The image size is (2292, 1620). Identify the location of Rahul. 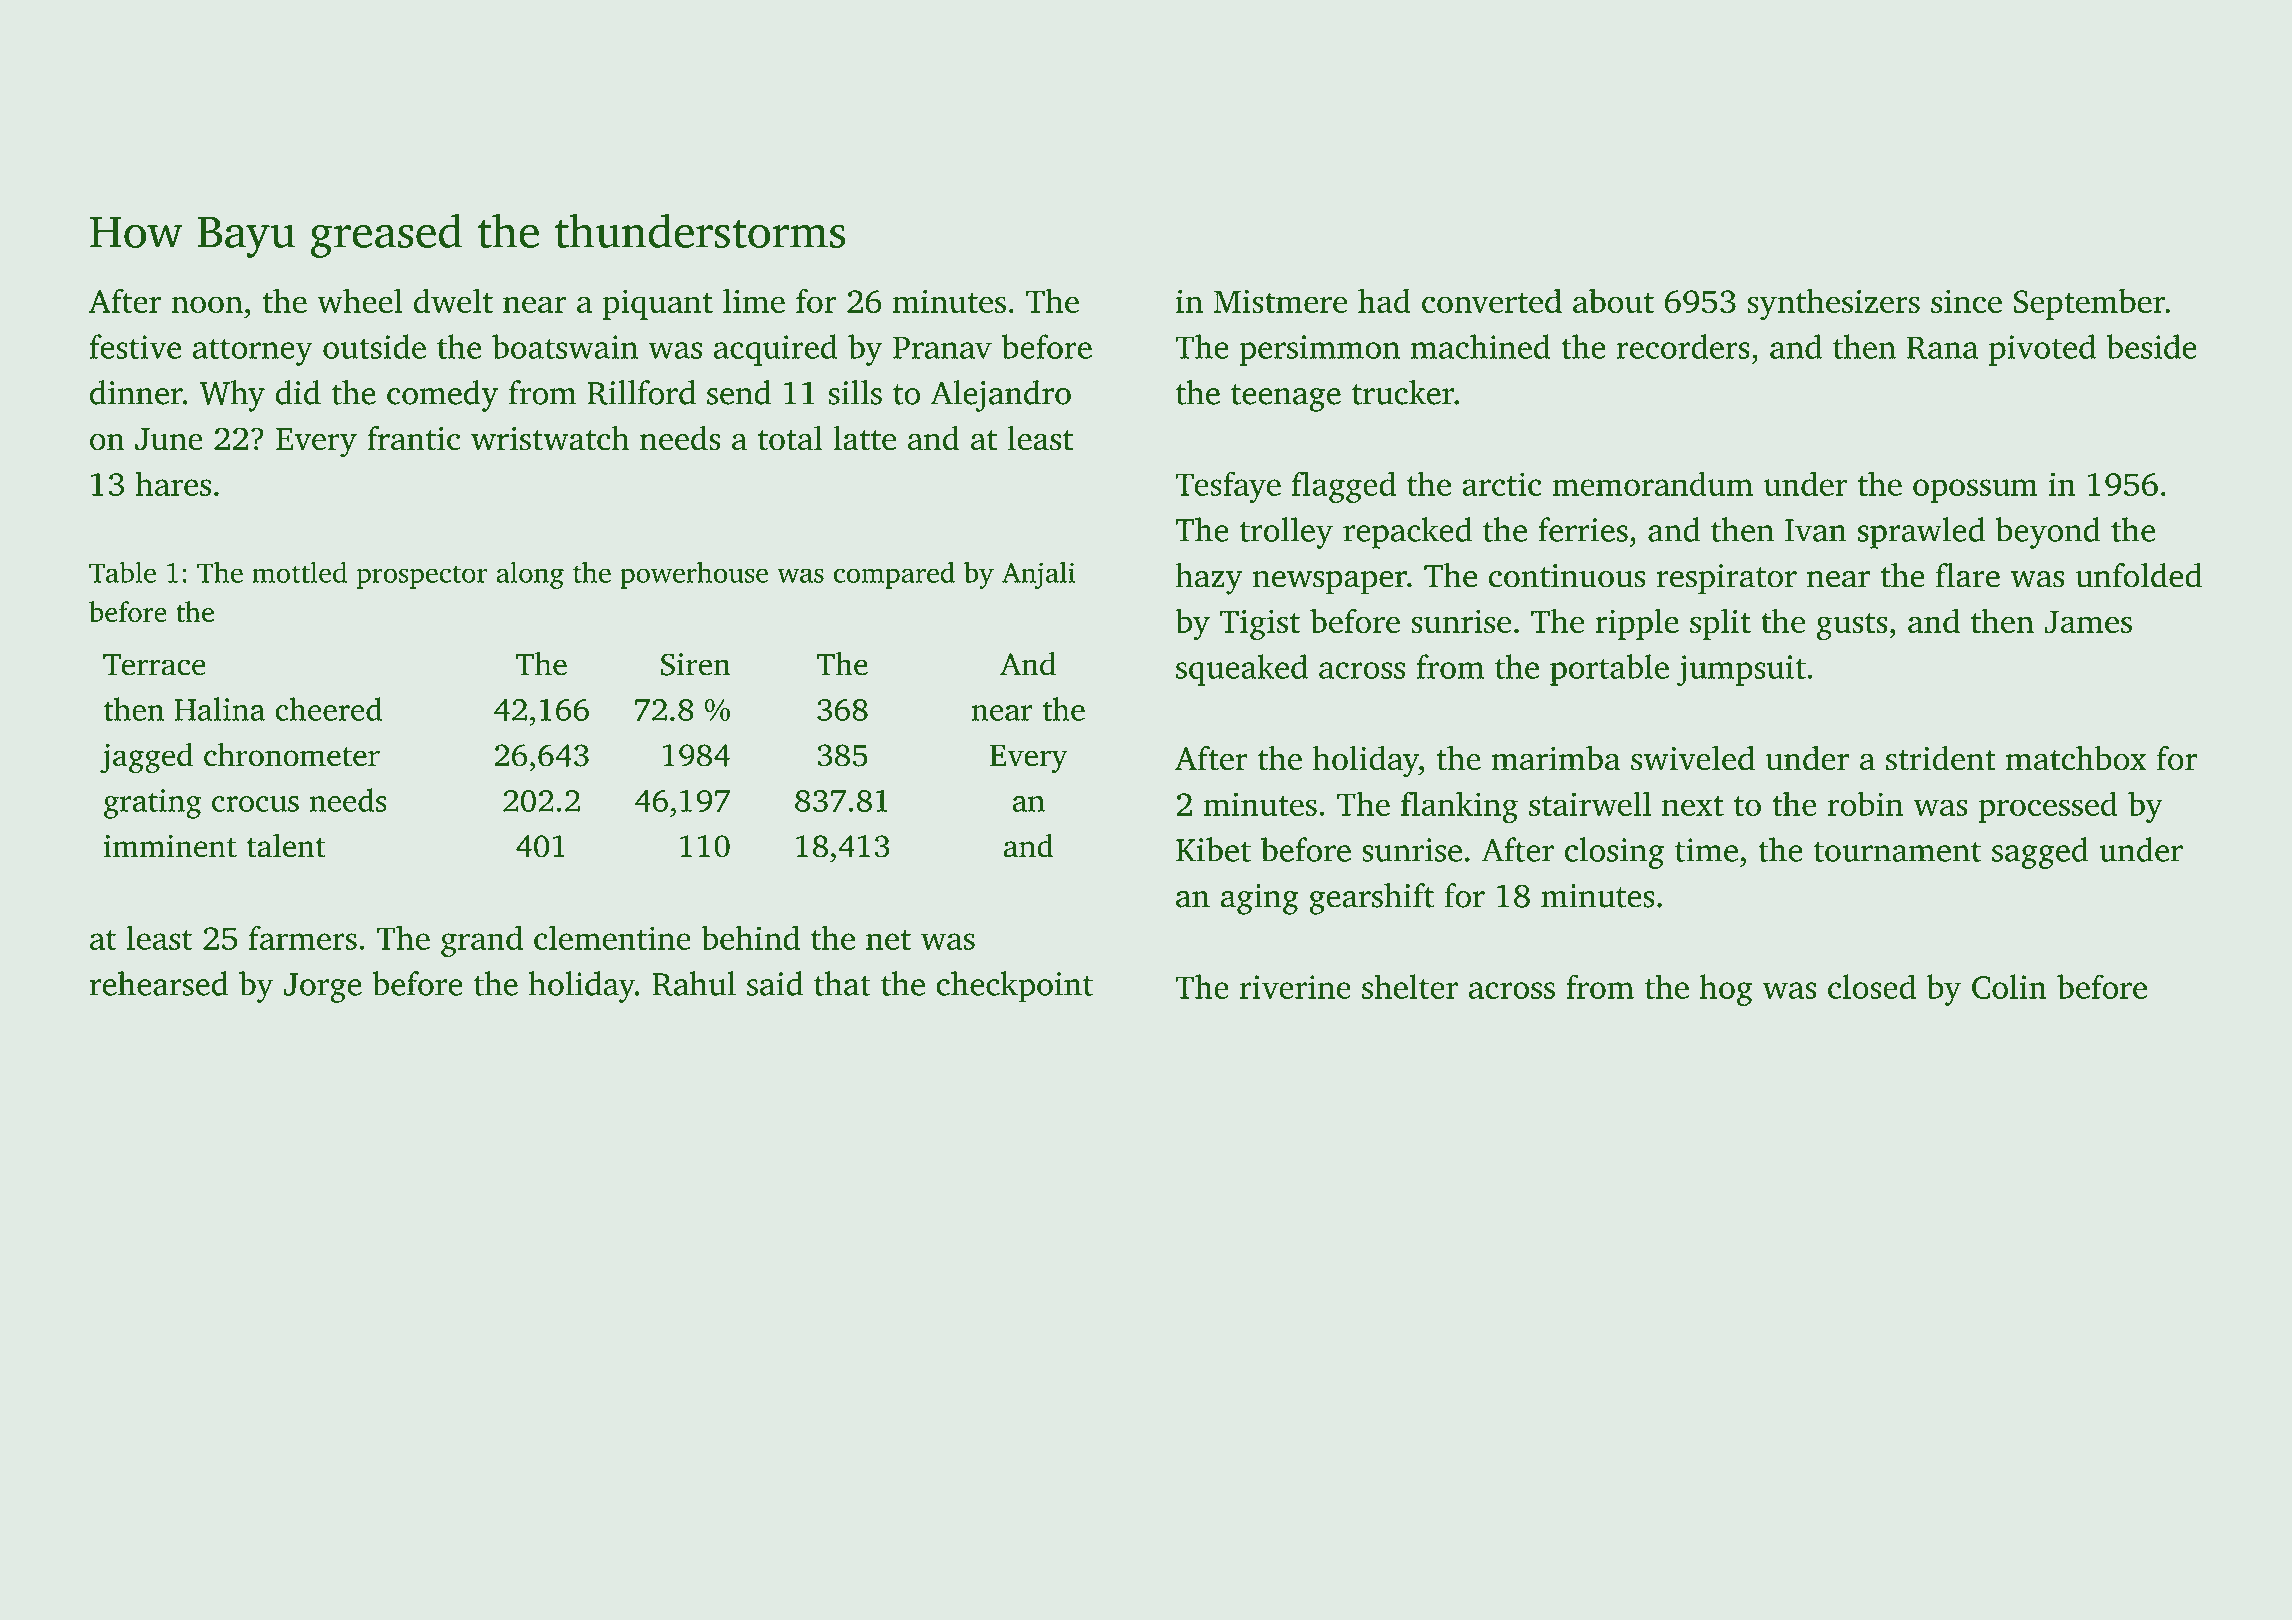
(694, 983).
